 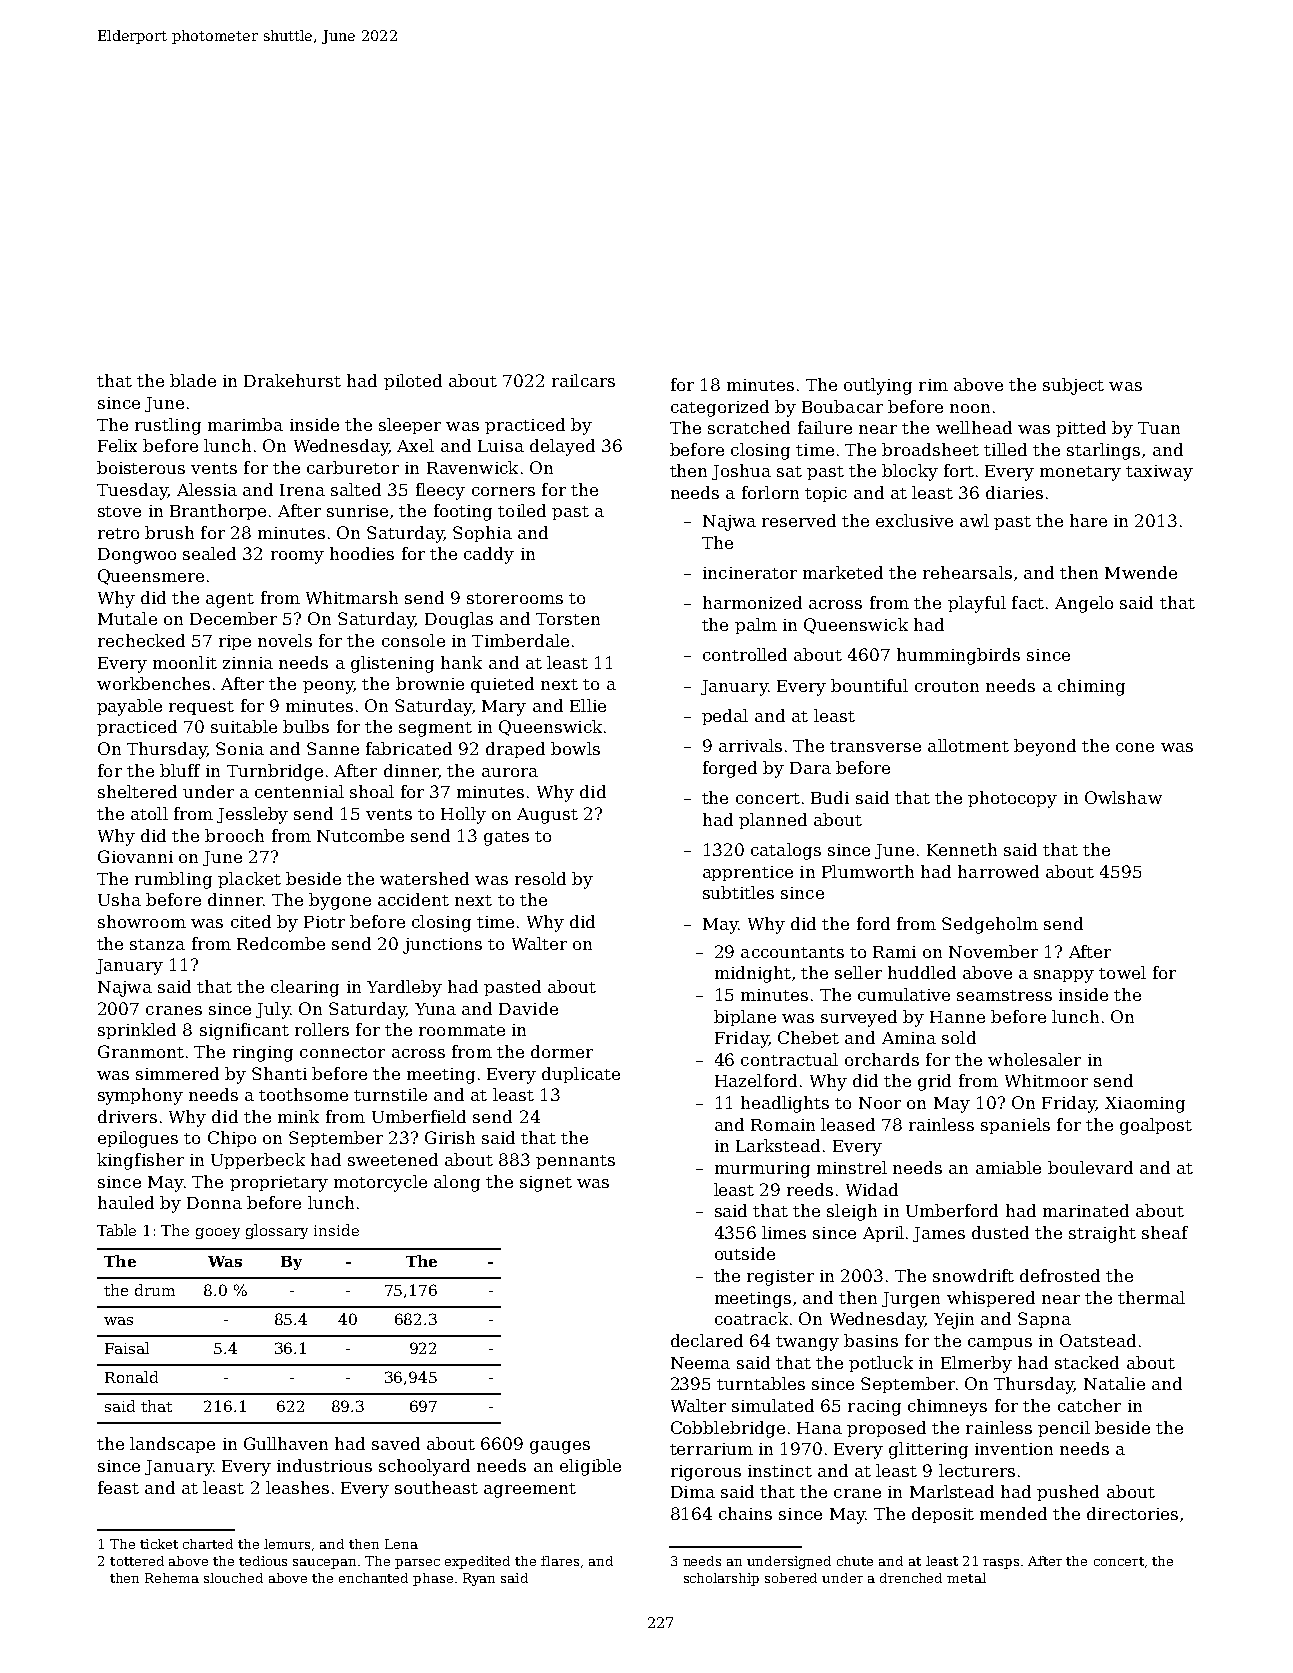 I want to click on drum, so click(x=155, y=1290).
